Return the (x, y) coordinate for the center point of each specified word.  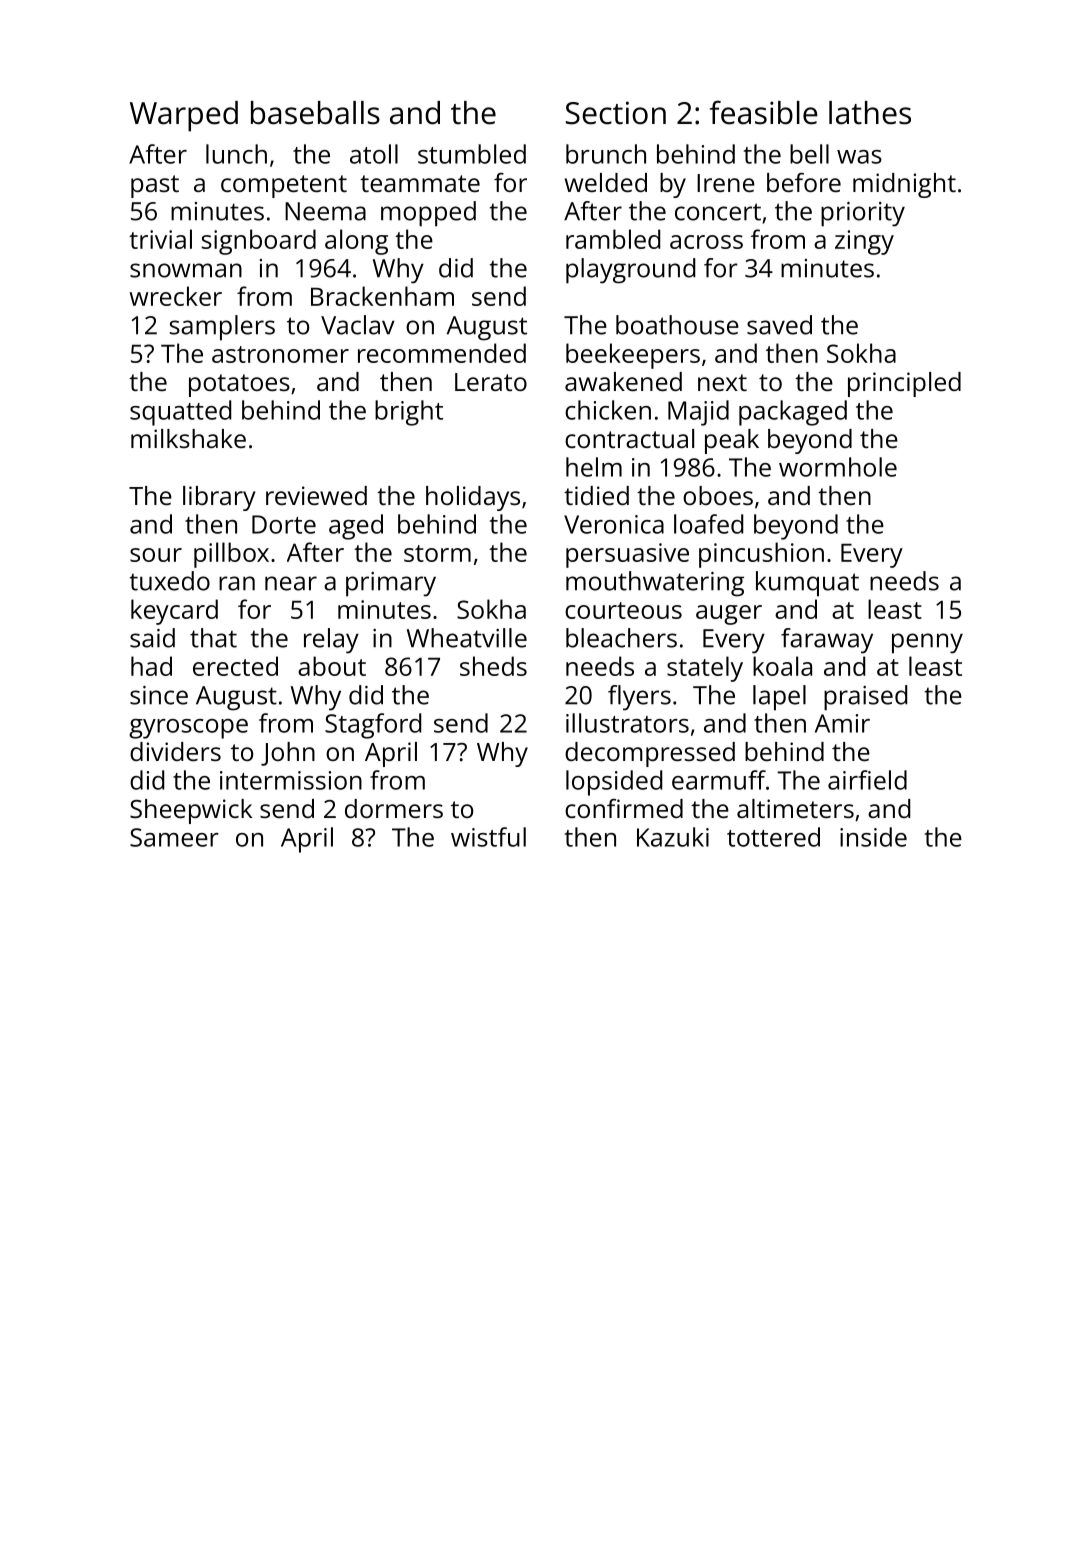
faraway (827, 641)
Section (616, 113)
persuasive (627, 555)
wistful (488, 837)
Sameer (174, 837)
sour (156, 555)
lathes (870, 113)
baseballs (315, 113)
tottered (773, 837)
